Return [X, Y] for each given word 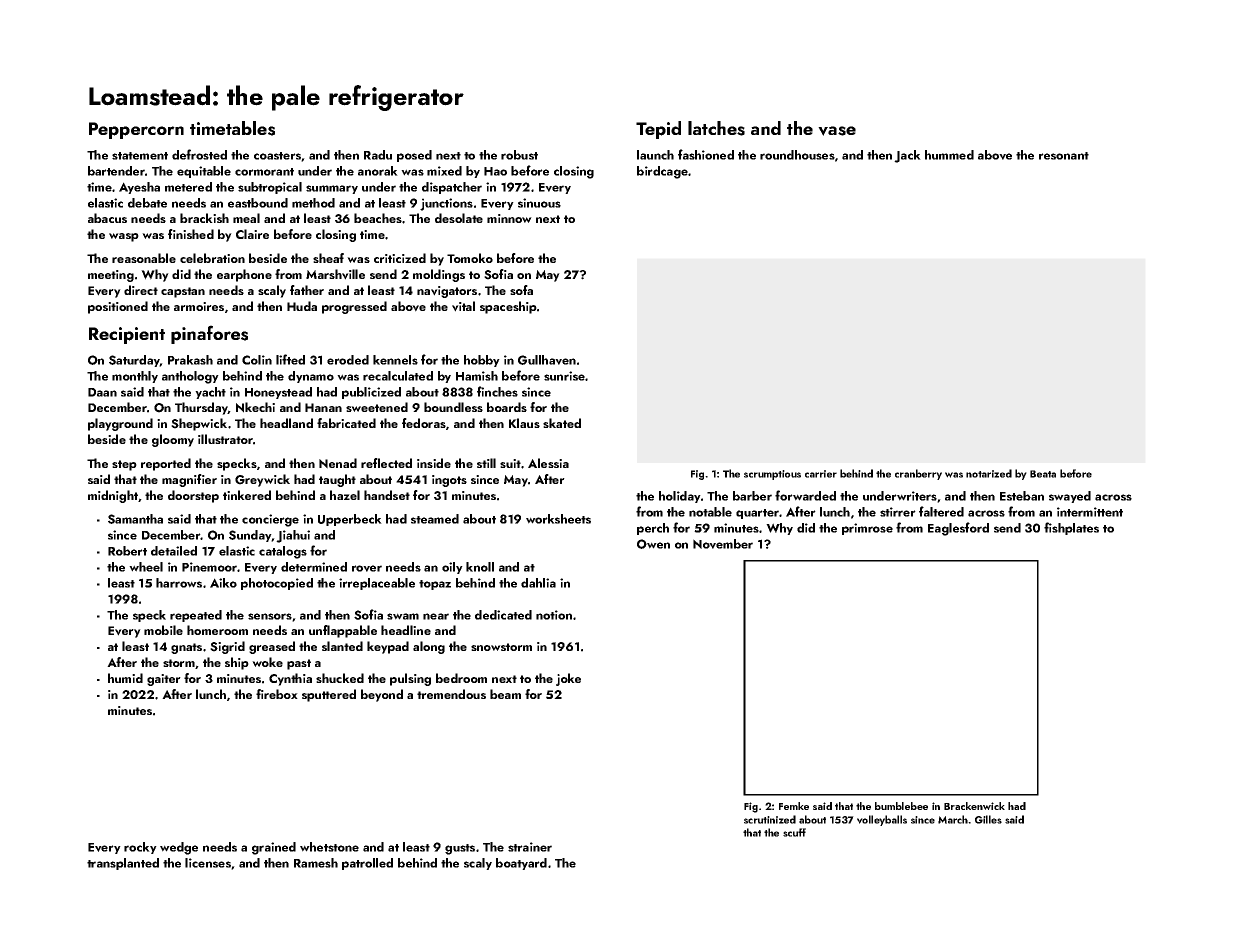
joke [568, 679]
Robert [127, 551]
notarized [989, 473]
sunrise [564, 376]
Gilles [988, 819]
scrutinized [770, 819]
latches [716, 128]
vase [837, 131]
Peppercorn [136, 130]
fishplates [1071, 528]
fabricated [346, 423]
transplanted [123, 864]
